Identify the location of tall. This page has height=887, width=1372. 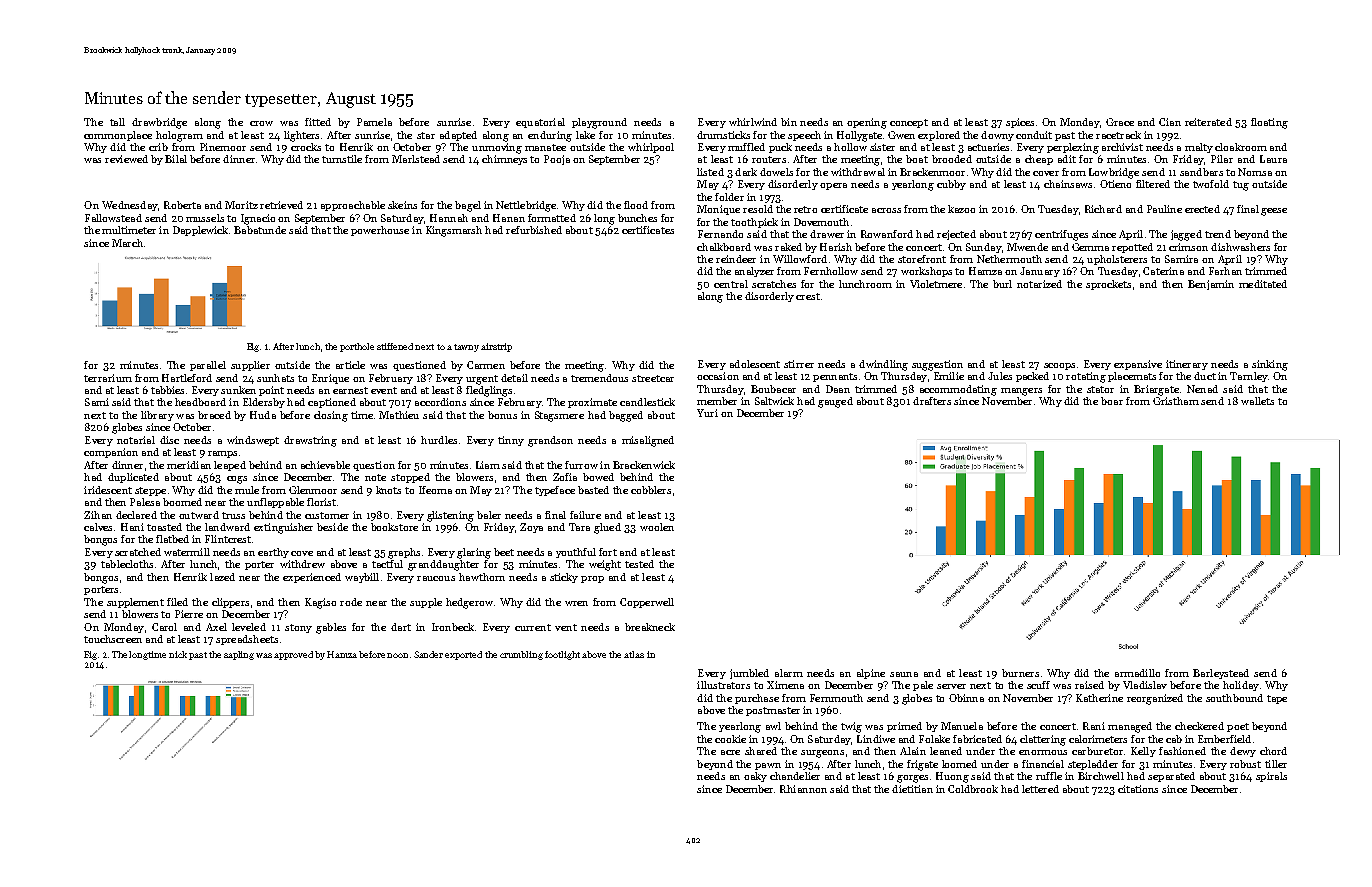
(117, 122).
